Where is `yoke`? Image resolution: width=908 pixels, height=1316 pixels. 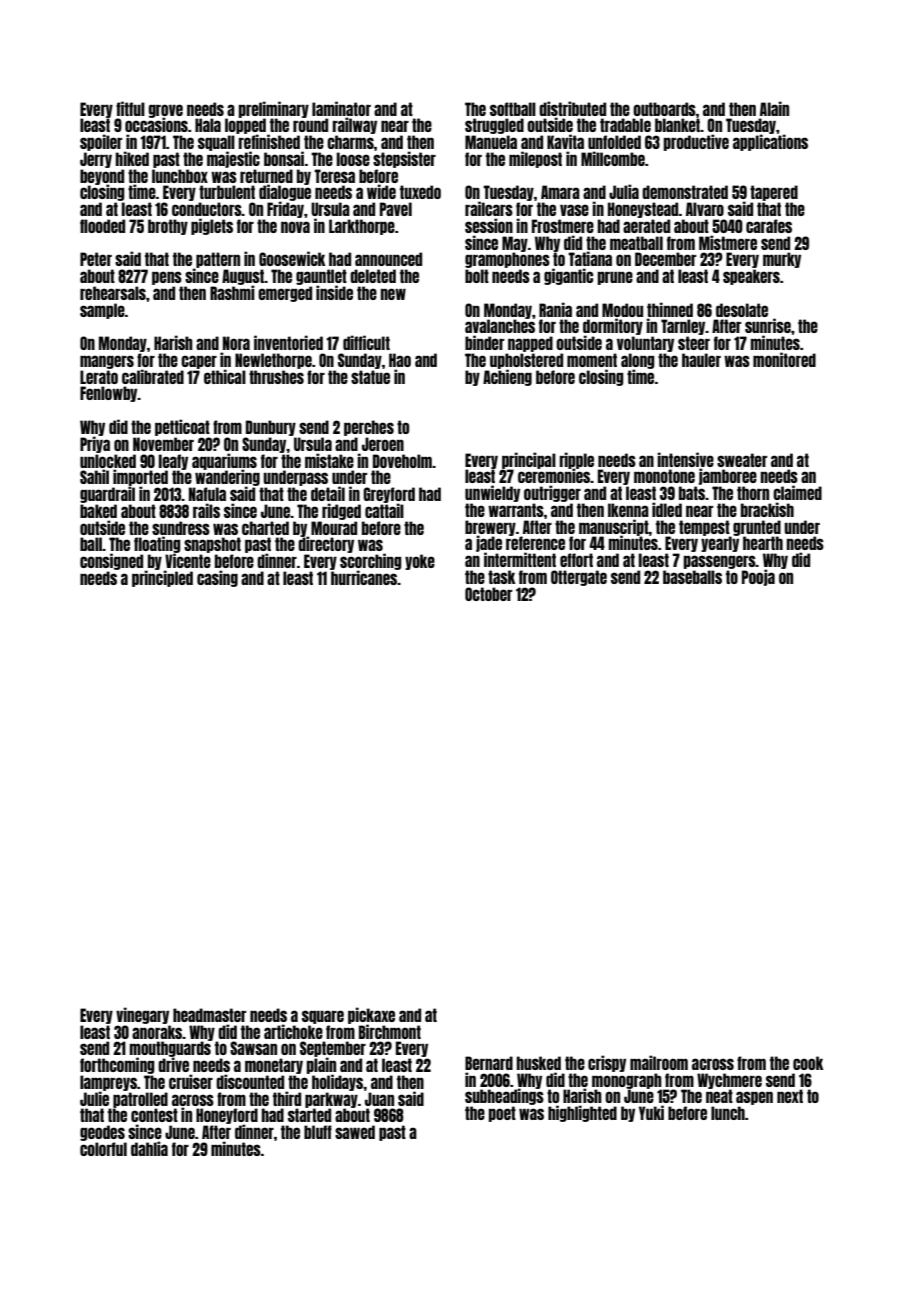
yoke is located at coordinates (420, 562).
